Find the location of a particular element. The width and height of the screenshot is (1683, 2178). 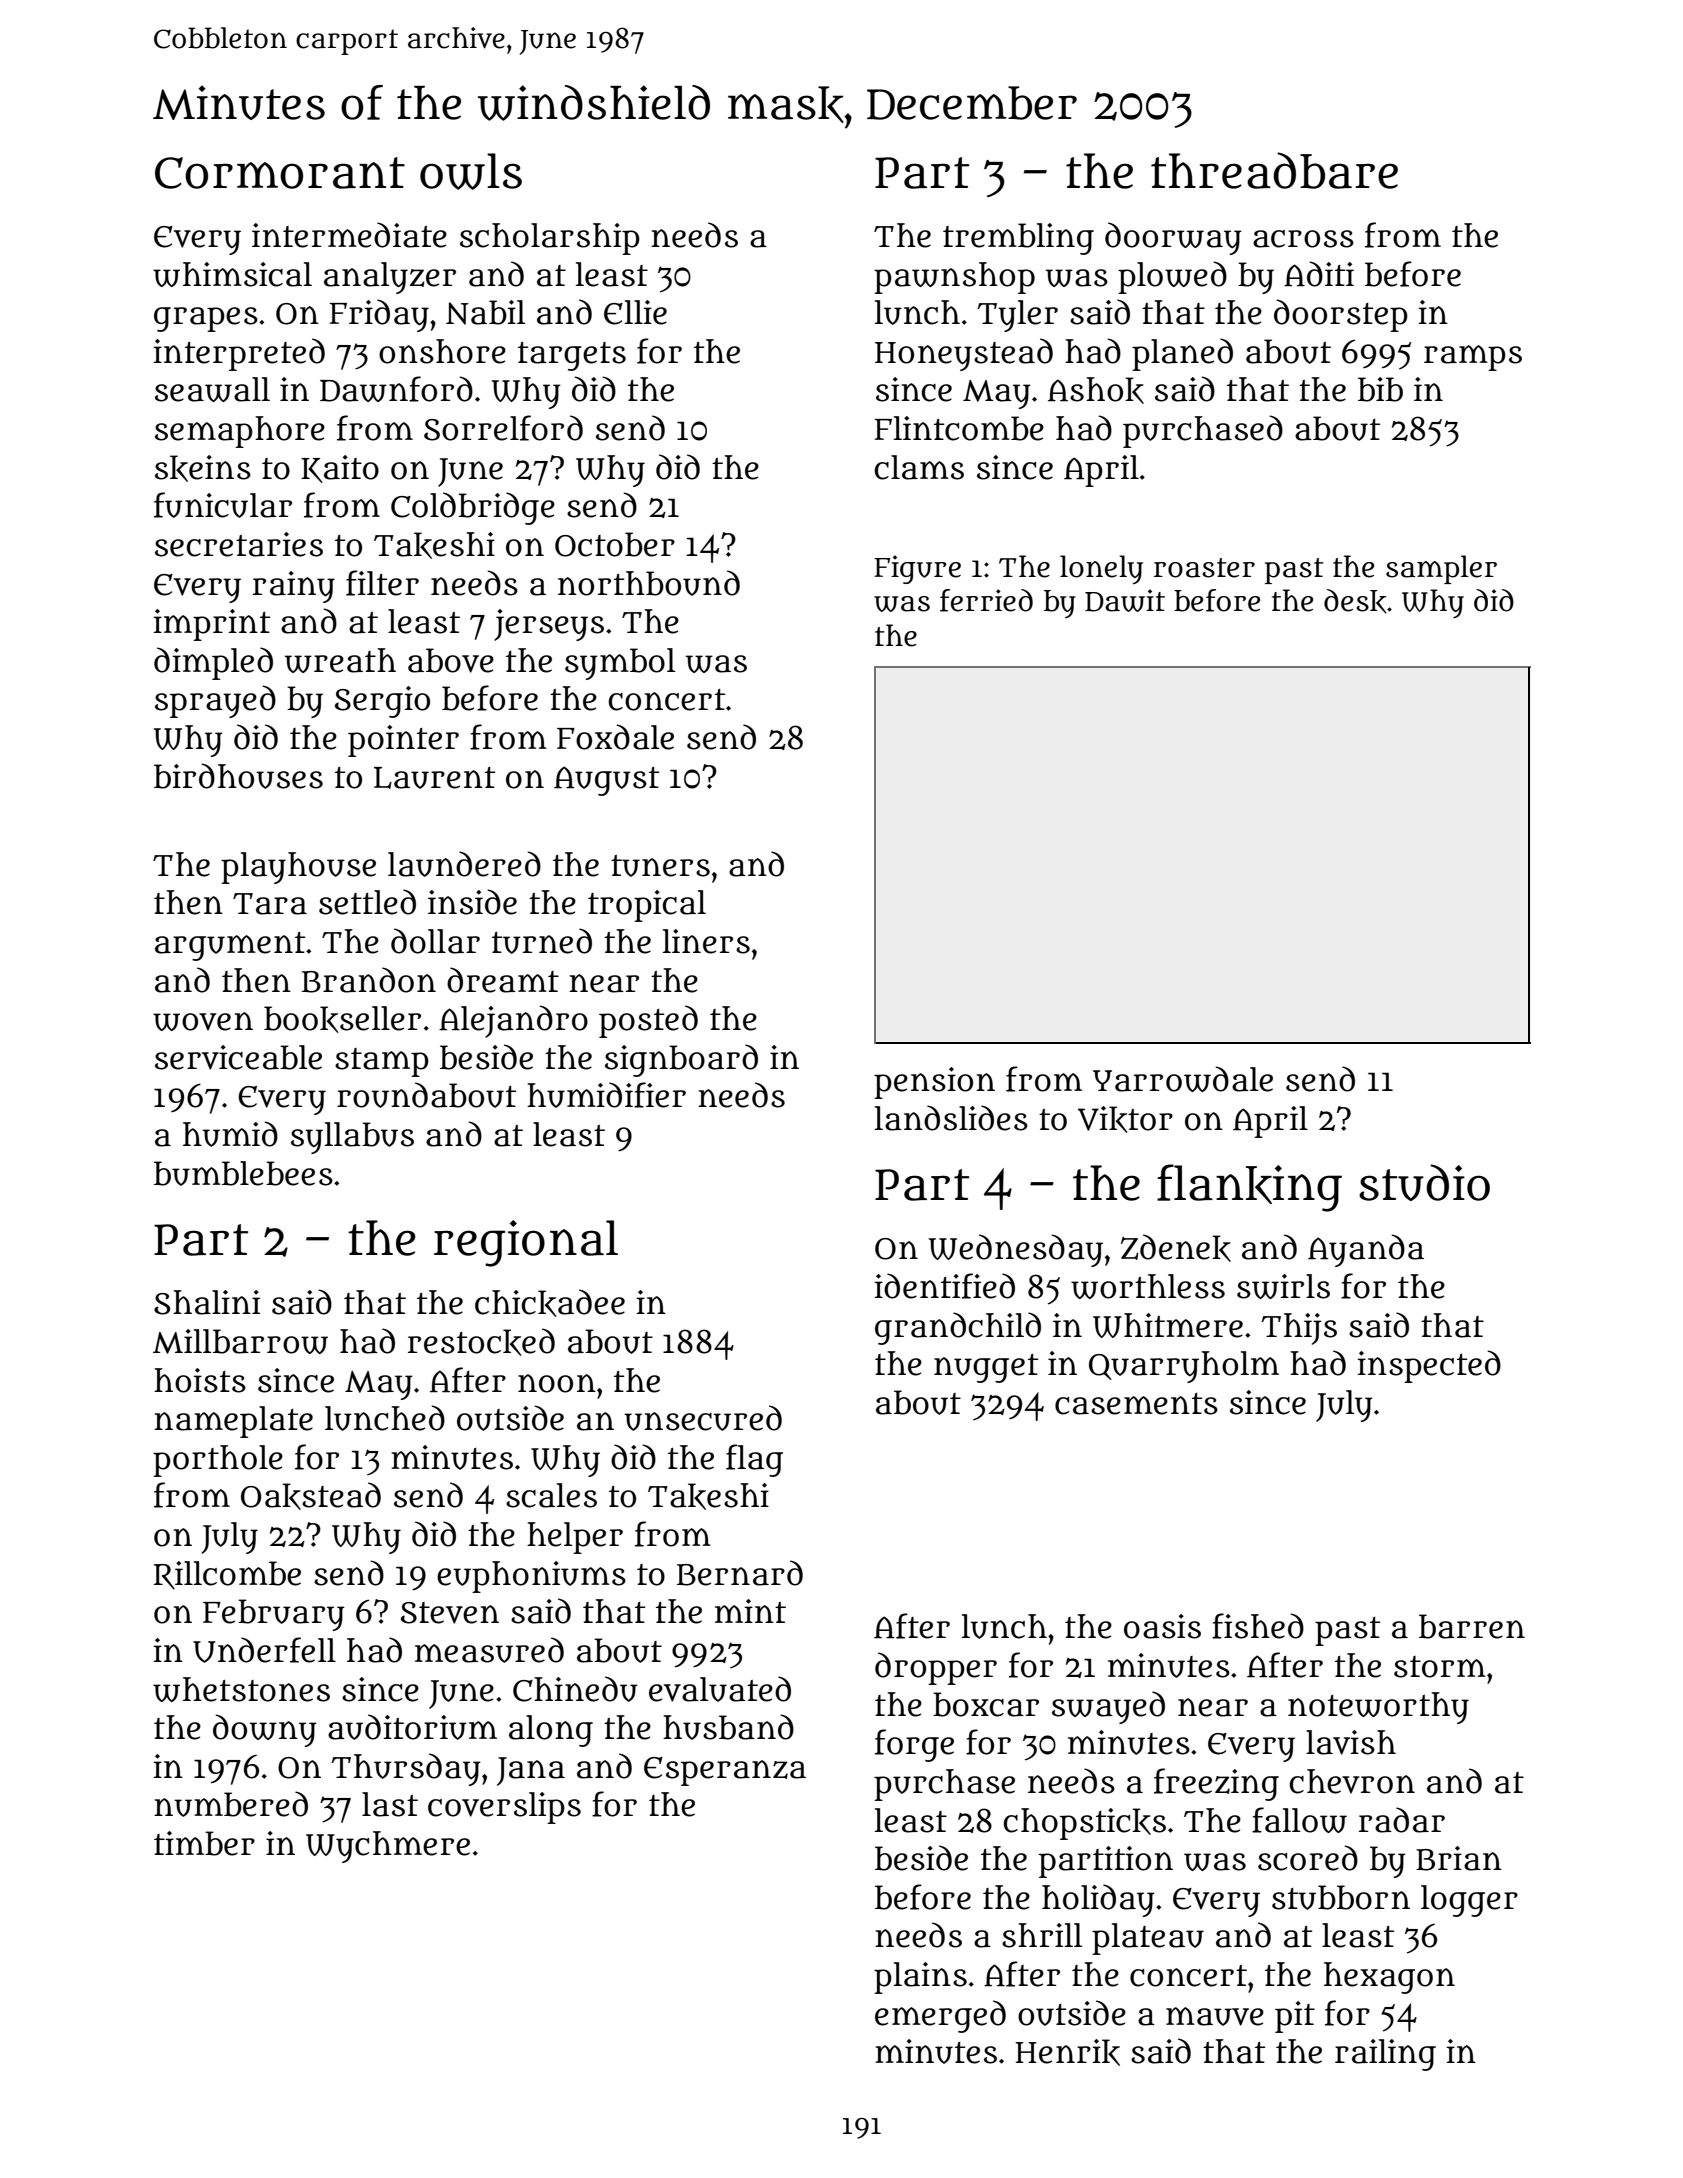

studio is located at coordinates (1424, 1182).
